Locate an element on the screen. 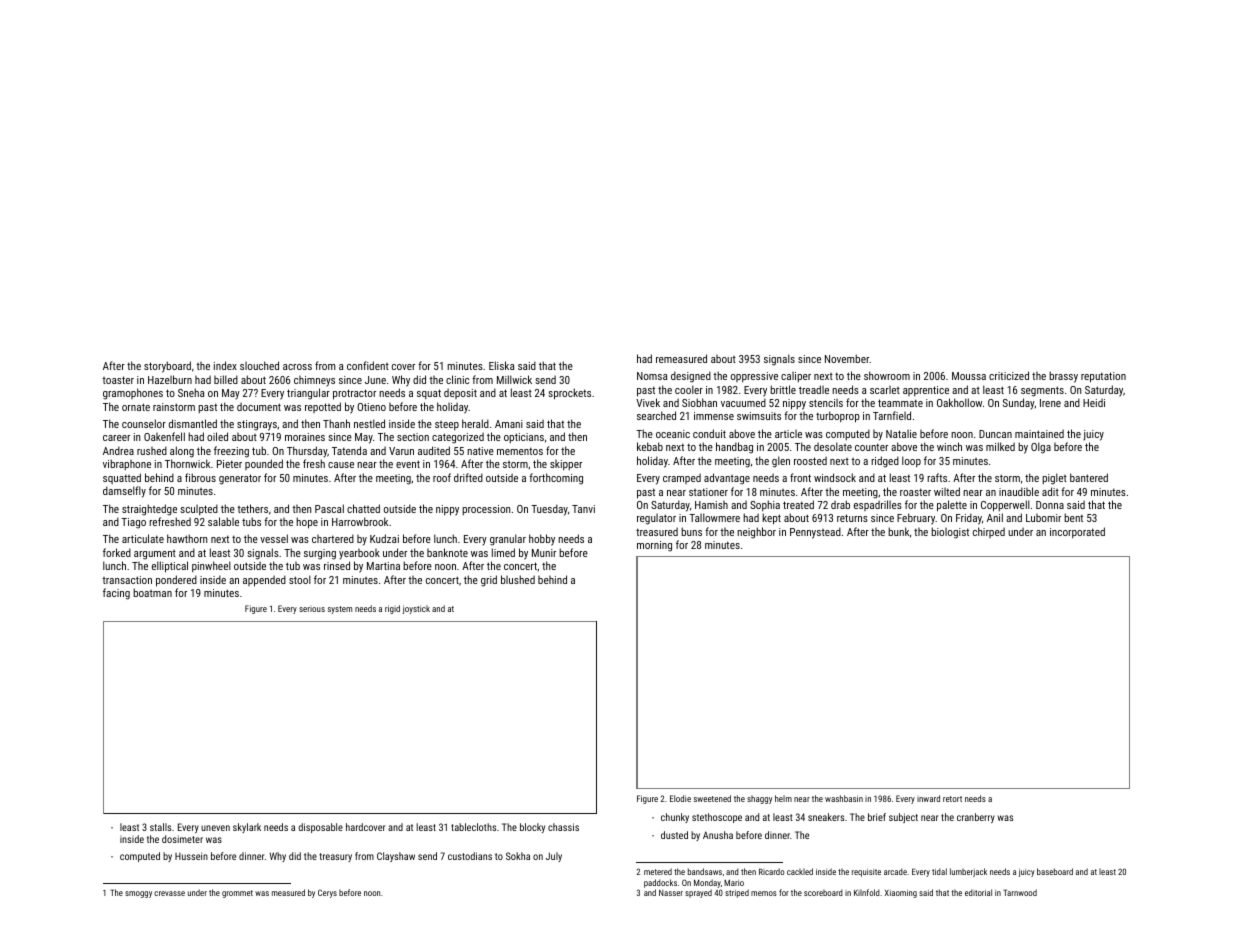 The height and width of the screenshot is (952, 1233). serious is located at coordinates (312, 609).
